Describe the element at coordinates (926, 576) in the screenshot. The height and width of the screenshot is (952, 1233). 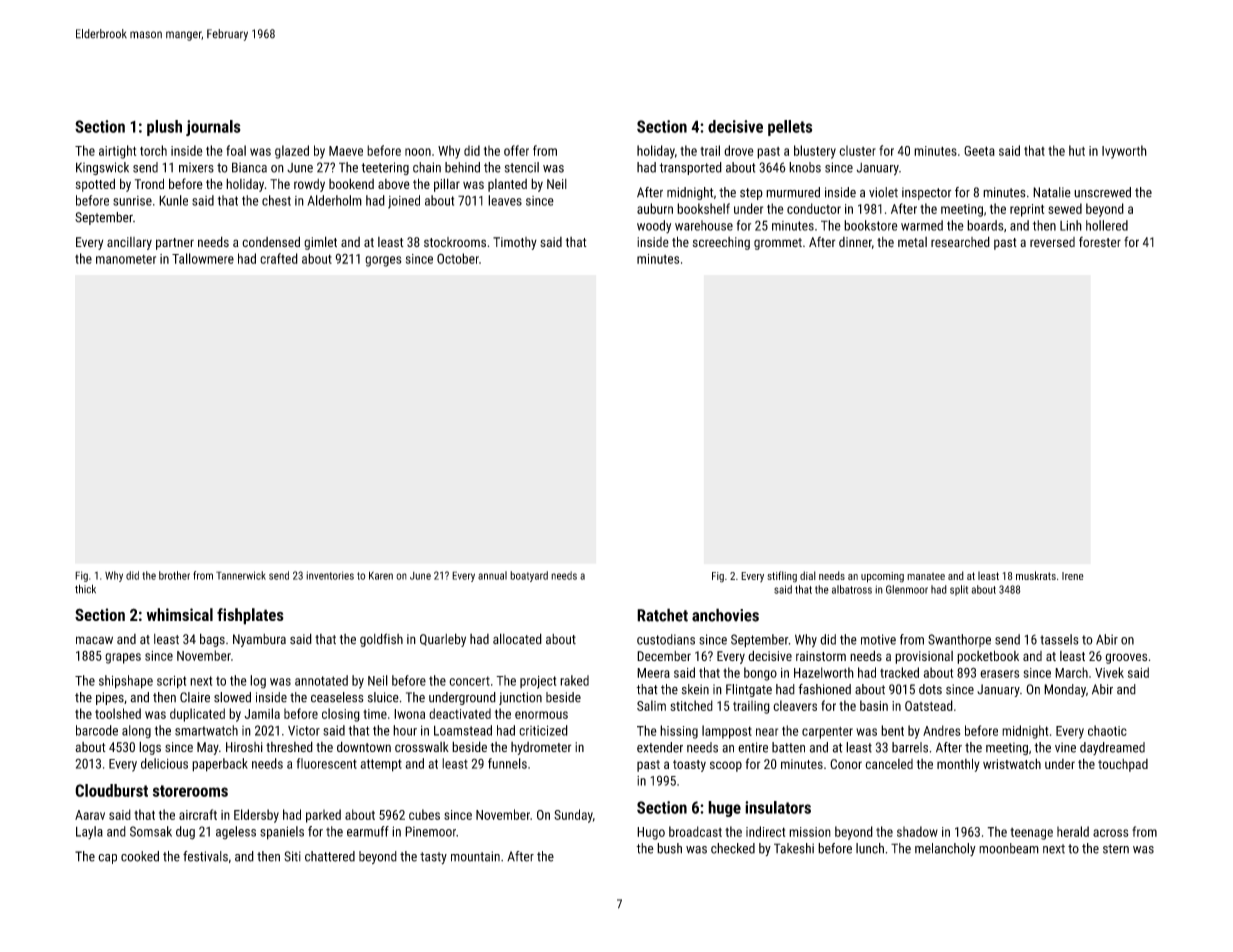
I see `manatee` at that location.
